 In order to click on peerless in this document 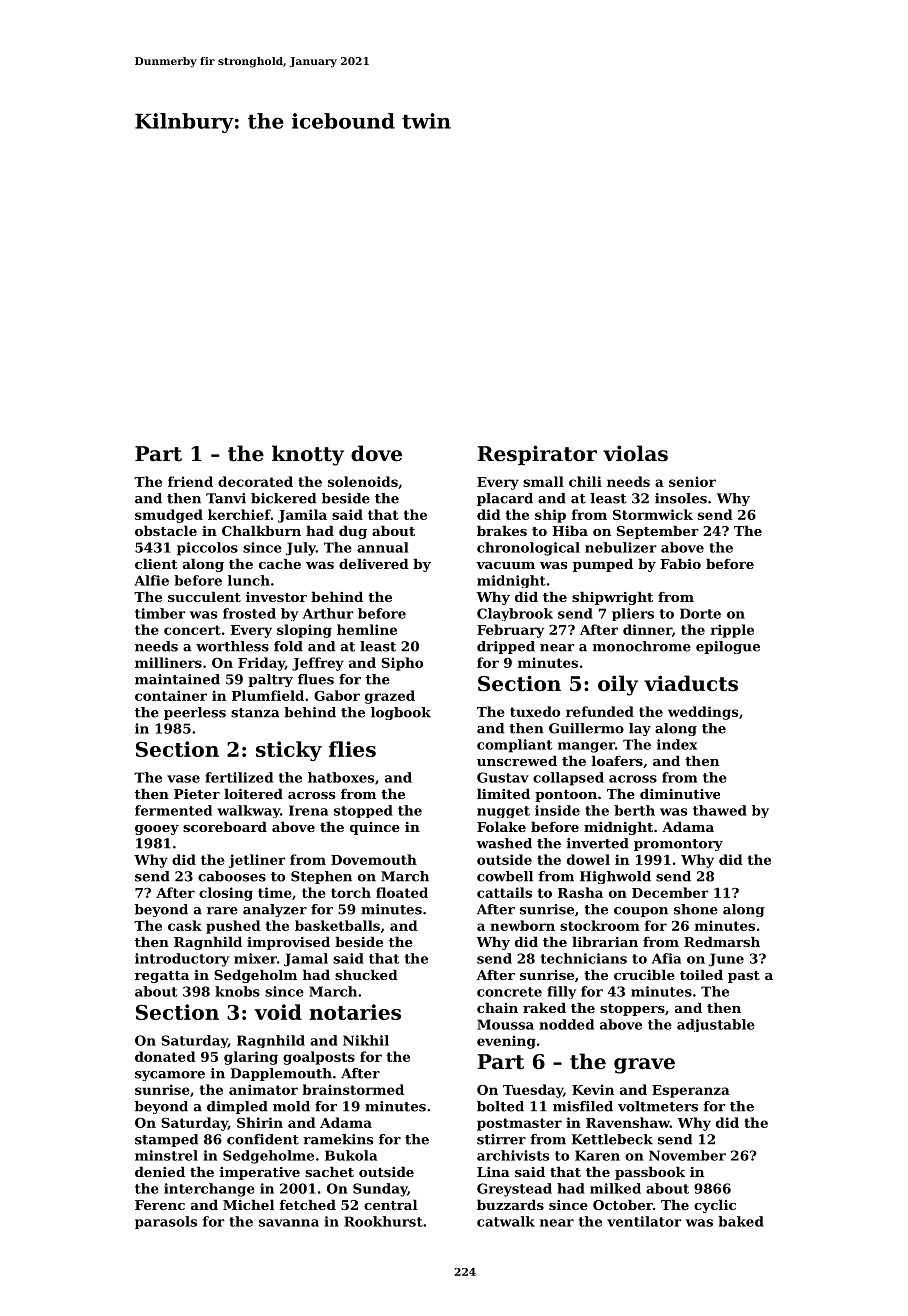, I will do `click(195, 713)`.
